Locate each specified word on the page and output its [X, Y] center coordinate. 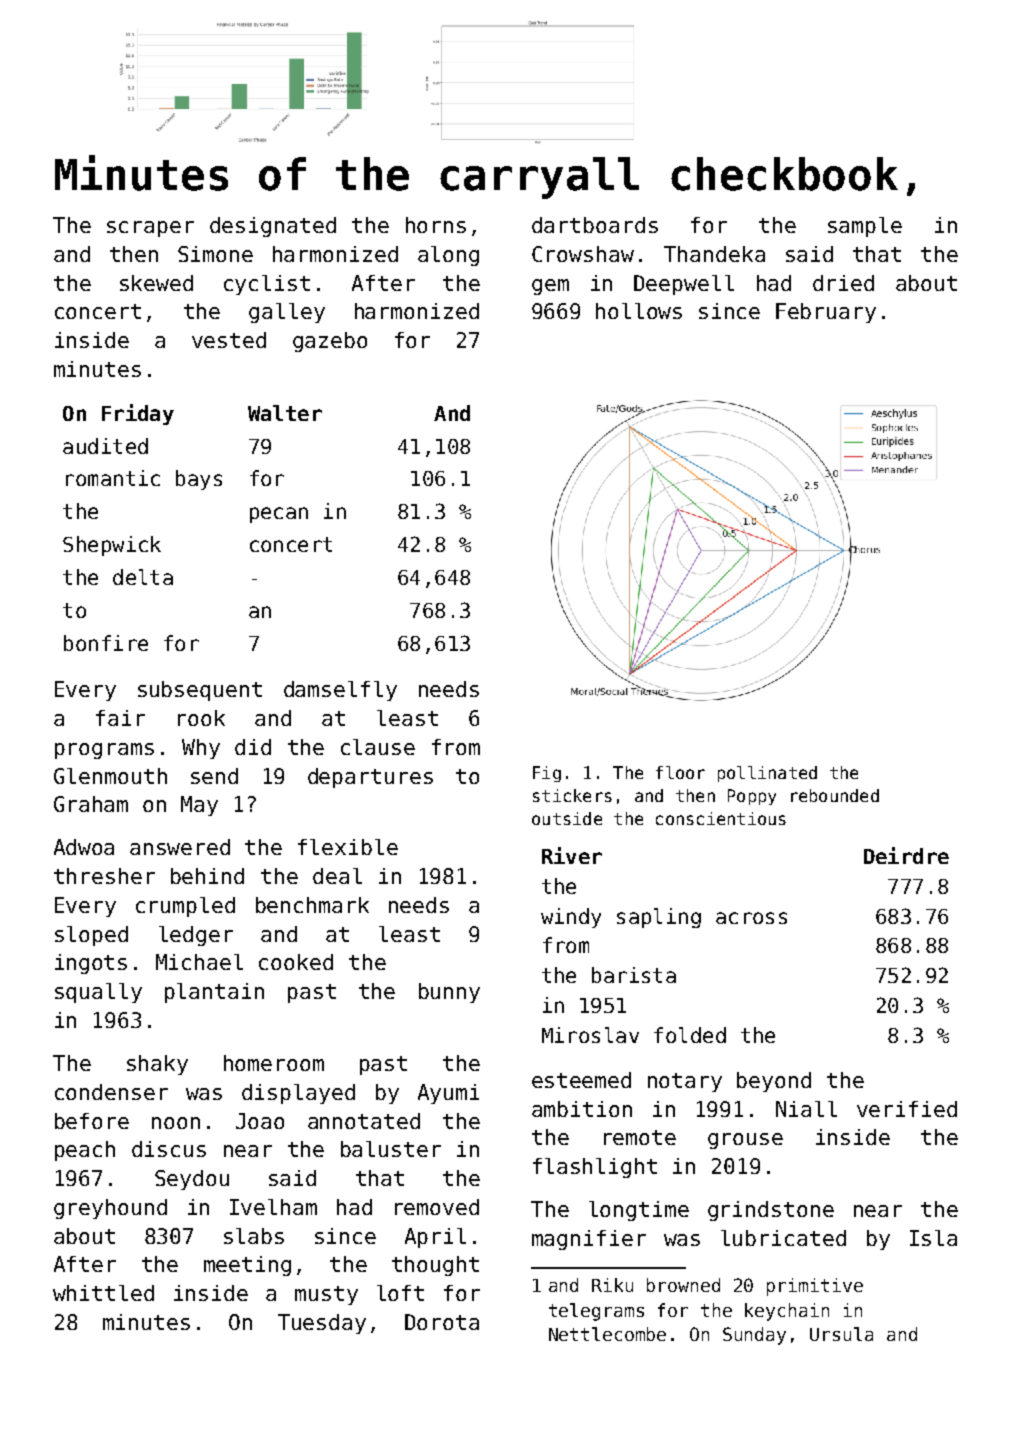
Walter [285, 413]
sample [865, 227]
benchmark [312, 905]
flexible [348, 847]
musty [326, 1295]
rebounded [835, 795]
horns [436, 225]
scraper [150, 229]
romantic [113, 478]
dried [843, 283]
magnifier [589, 1240]
